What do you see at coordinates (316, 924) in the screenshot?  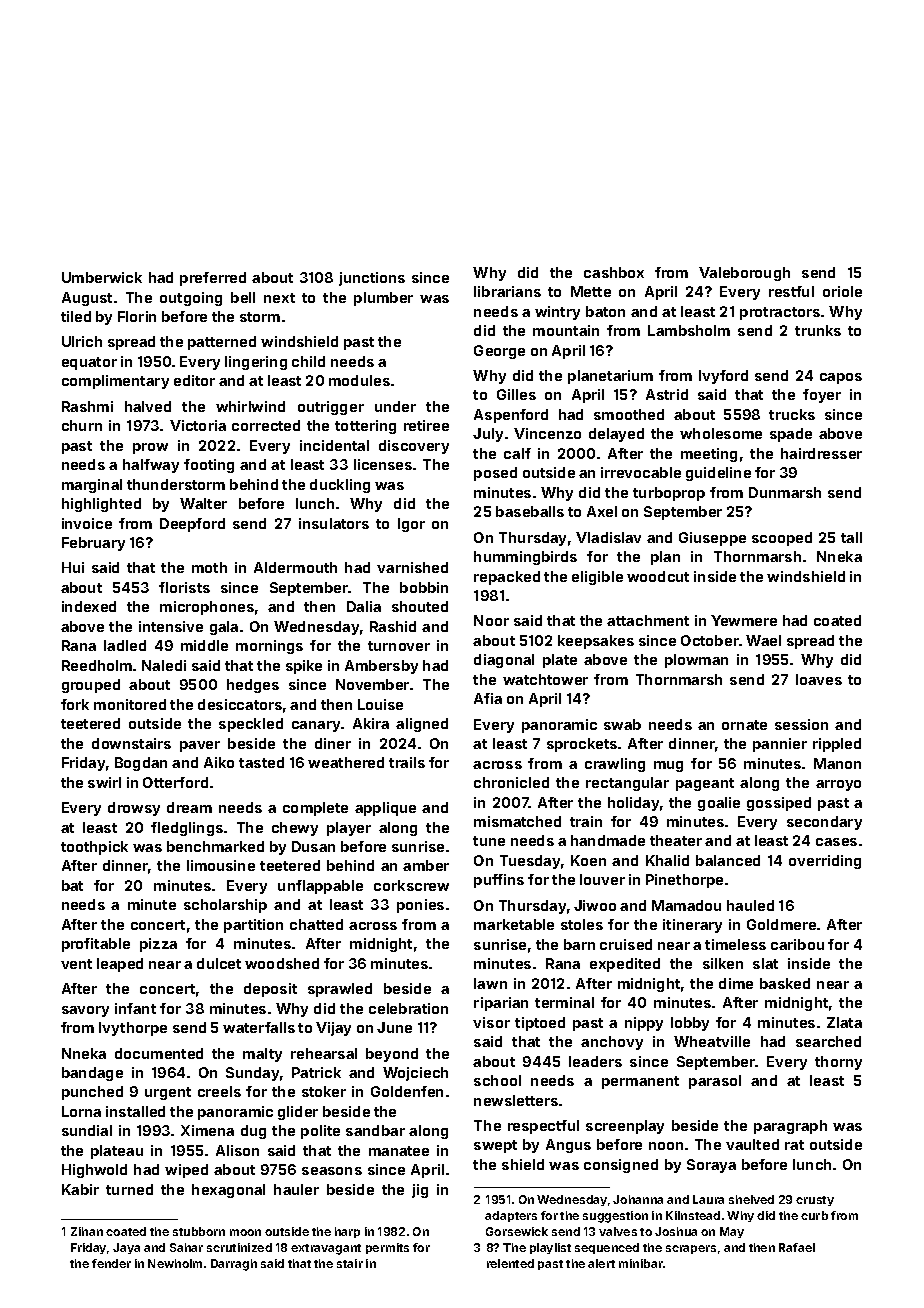 I see `chatted` at bounding box center [316, 924].
